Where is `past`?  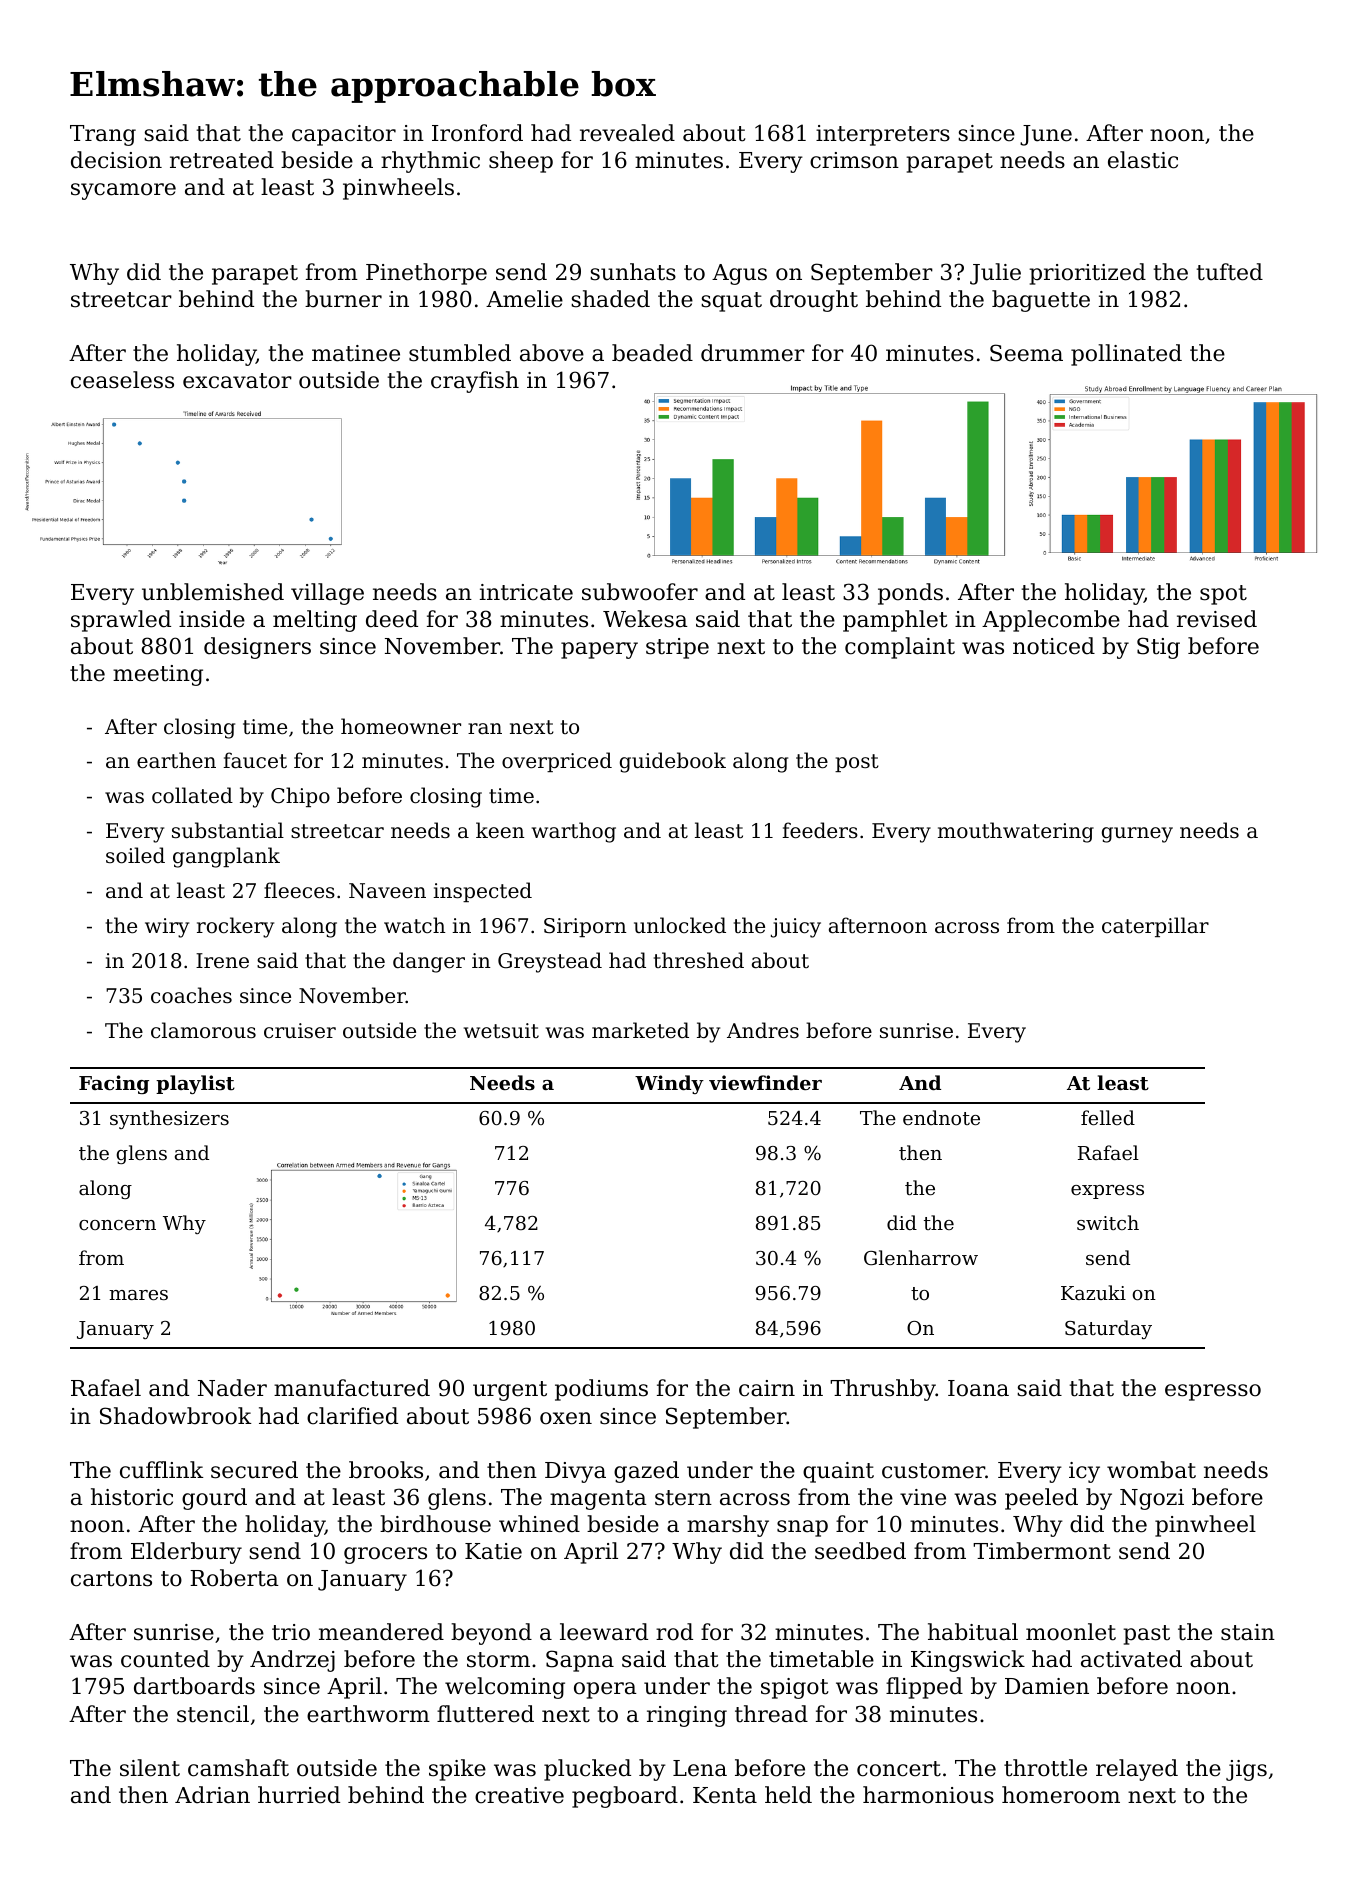 past is located at coordinates (1146, 1635).
